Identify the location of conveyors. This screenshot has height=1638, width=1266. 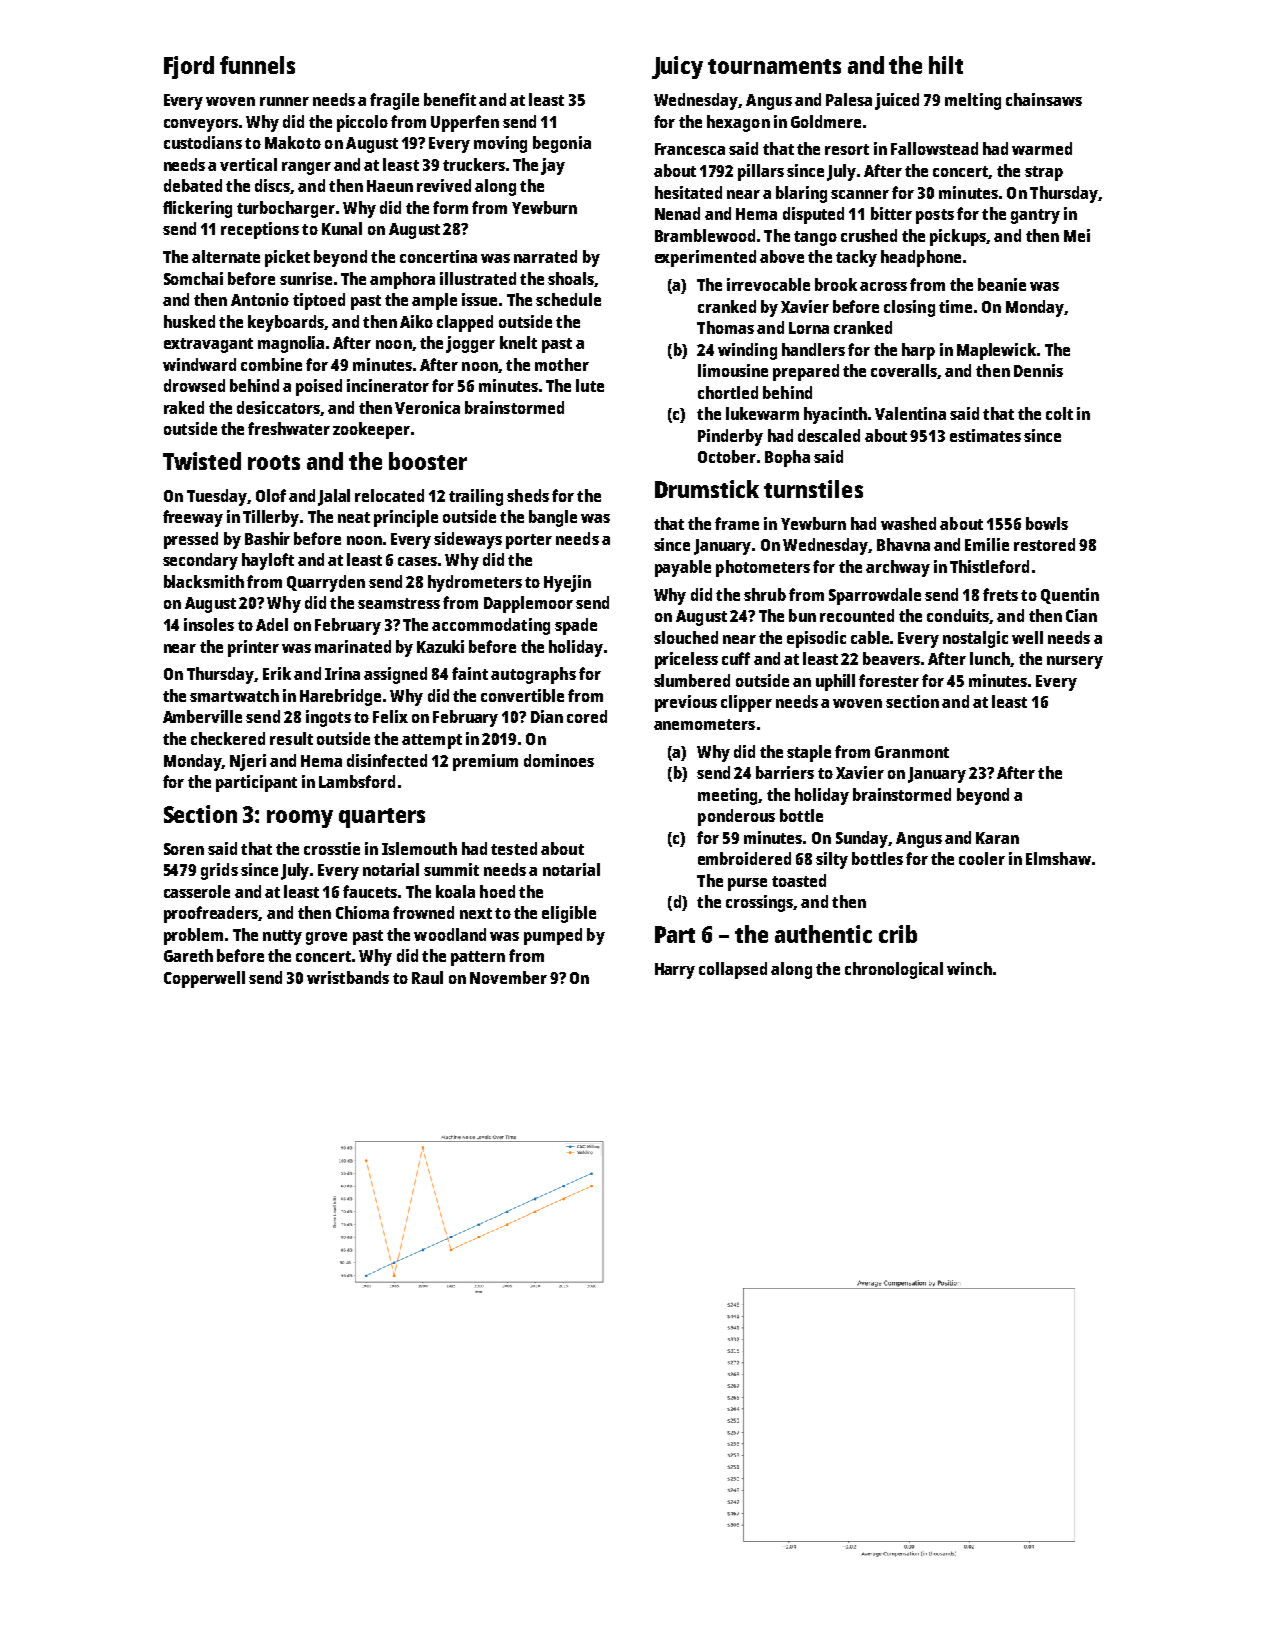
(201, 125).
